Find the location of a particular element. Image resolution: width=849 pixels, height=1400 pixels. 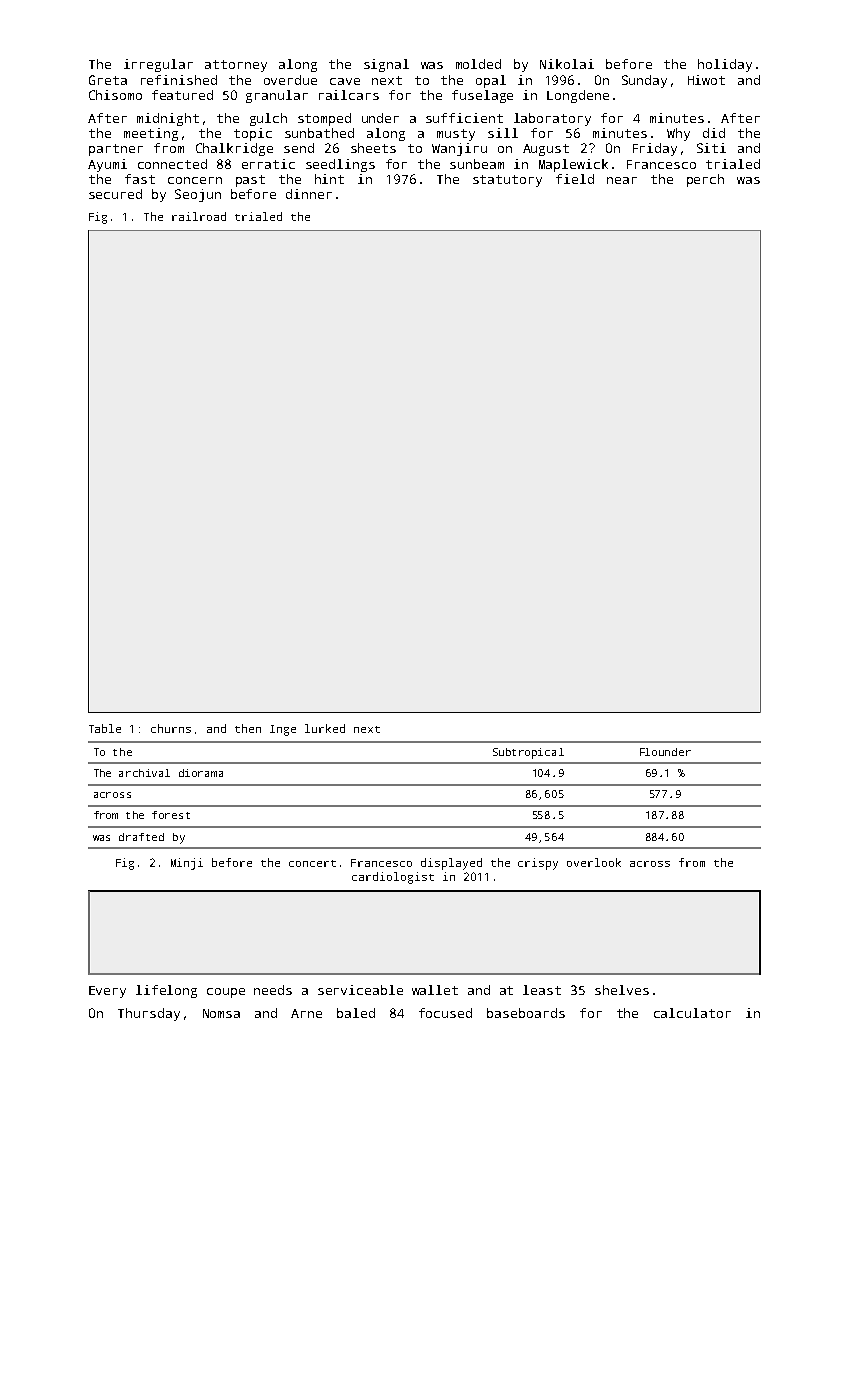

Arne is located at coordinates (306, 1013).
